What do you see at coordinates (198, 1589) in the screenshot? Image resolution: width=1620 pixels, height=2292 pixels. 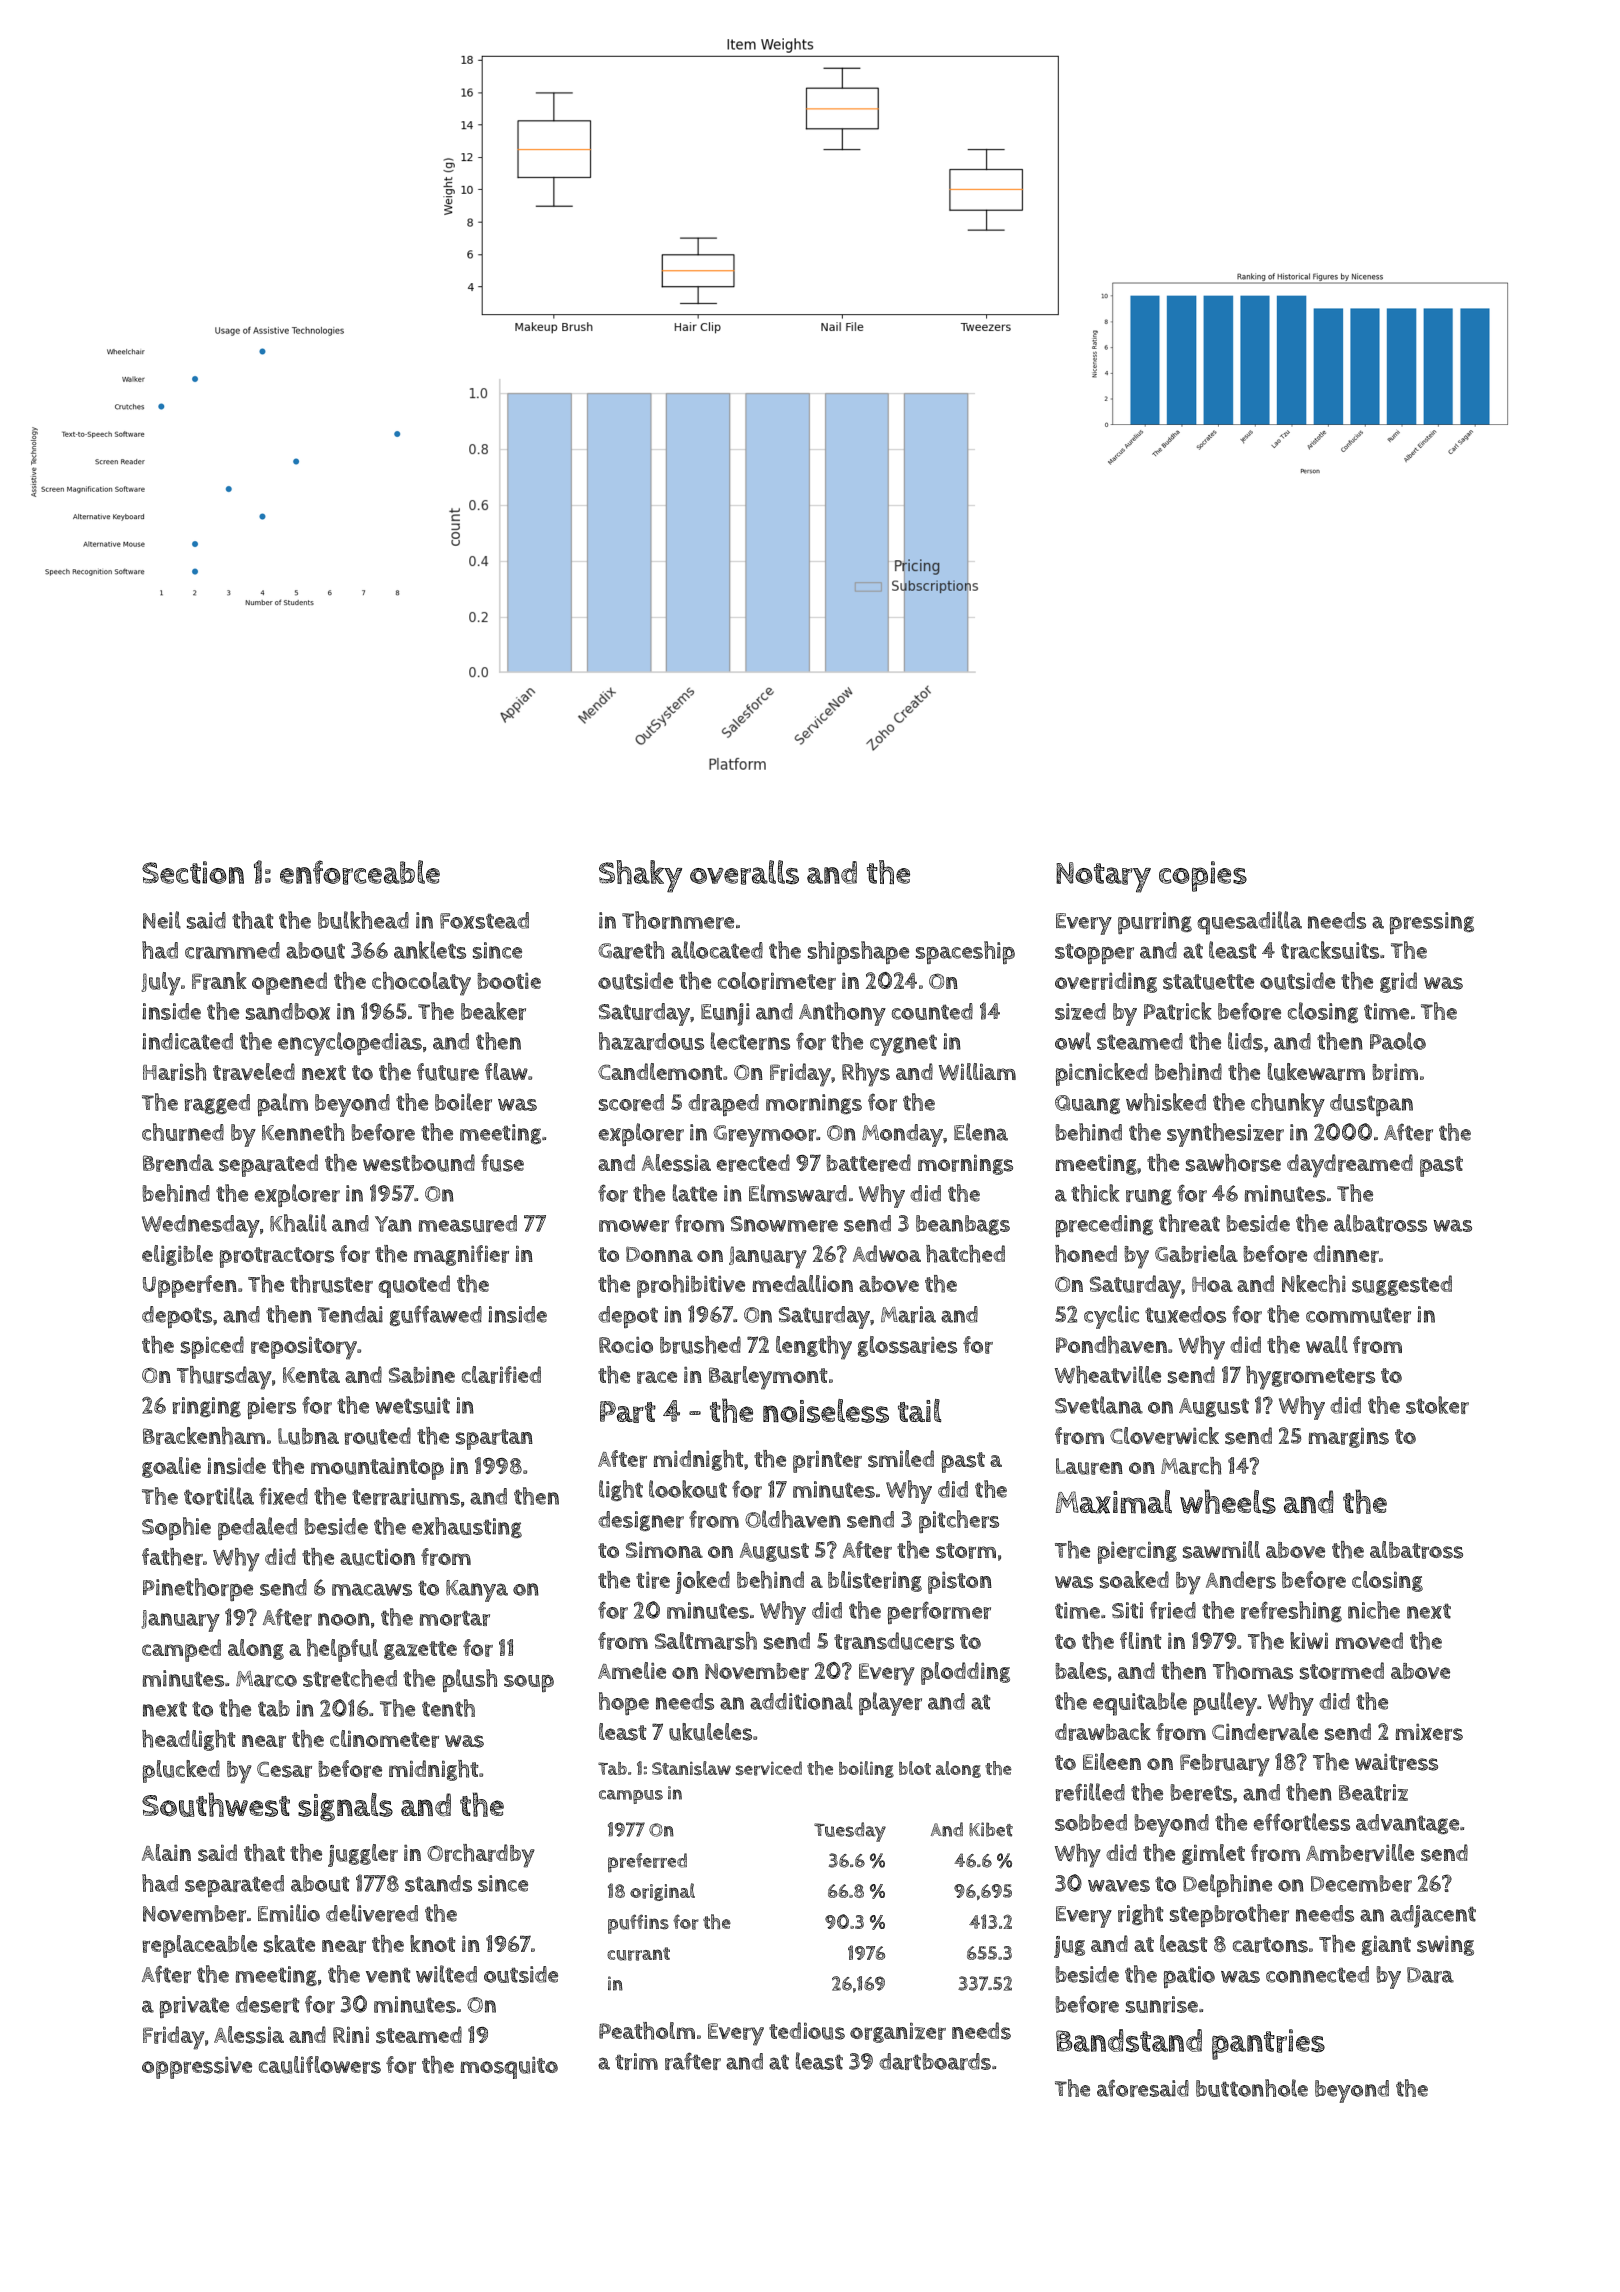 I see `Pinethorpe` at bounding box center [198, 1589].
